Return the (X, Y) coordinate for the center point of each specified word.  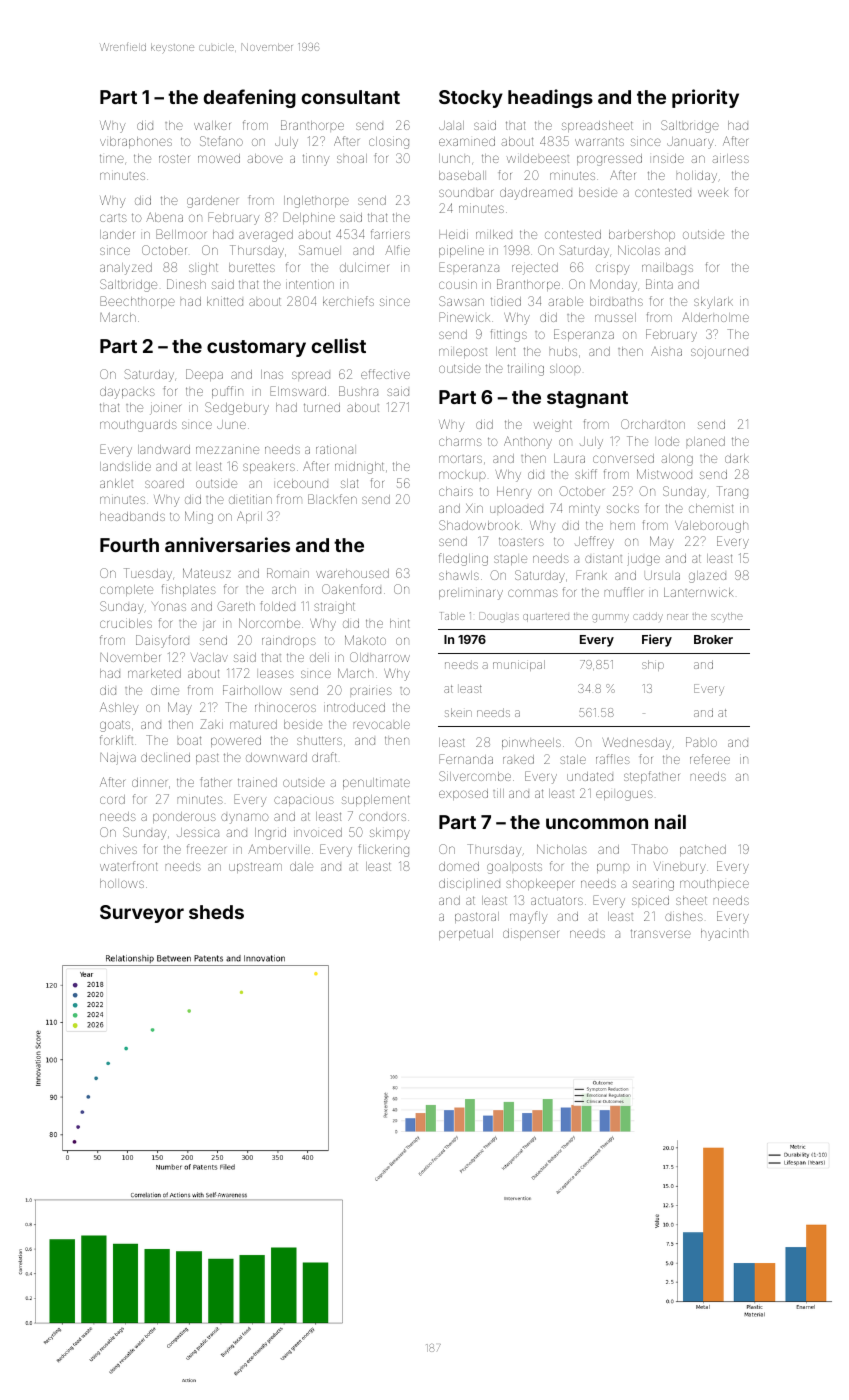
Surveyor (142, 914)
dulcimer (364, 267)
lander (117, 234)
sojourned (719, 353)
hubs (563, 351)
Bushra (358, 391)
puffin (227, 392)
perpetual (466, 934)
